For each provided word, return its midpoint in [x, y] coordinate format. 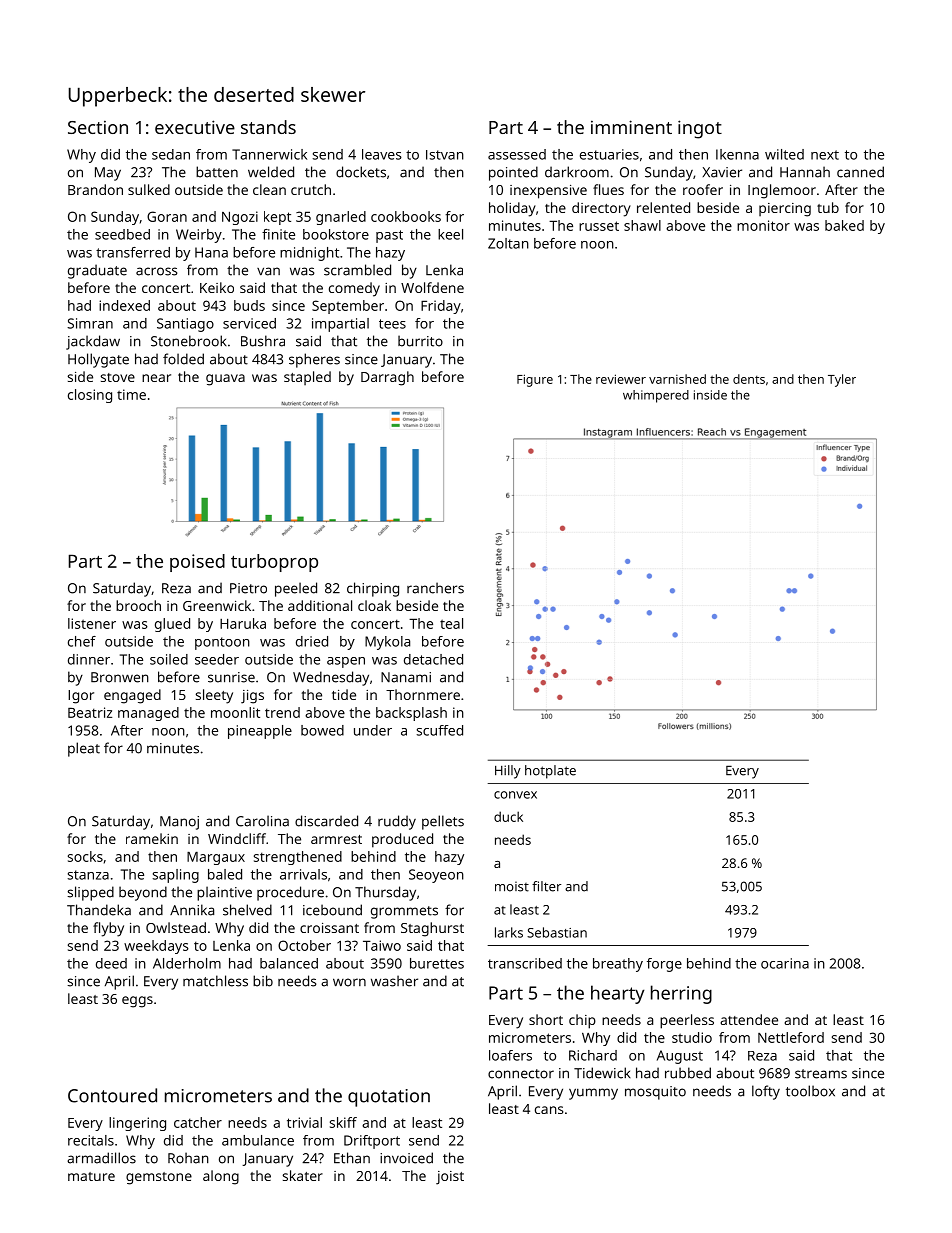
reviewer [621, 379]
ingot [700, 129]
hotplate [550, 772]
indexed [124, 305]
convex [515, 795]
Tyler [842, 380]
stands [268, 127]
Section [98, 127]
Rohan [188, 1158]
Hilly [508, 772]
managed [148, 714]
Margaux [216, 858]
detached [433, 659]
